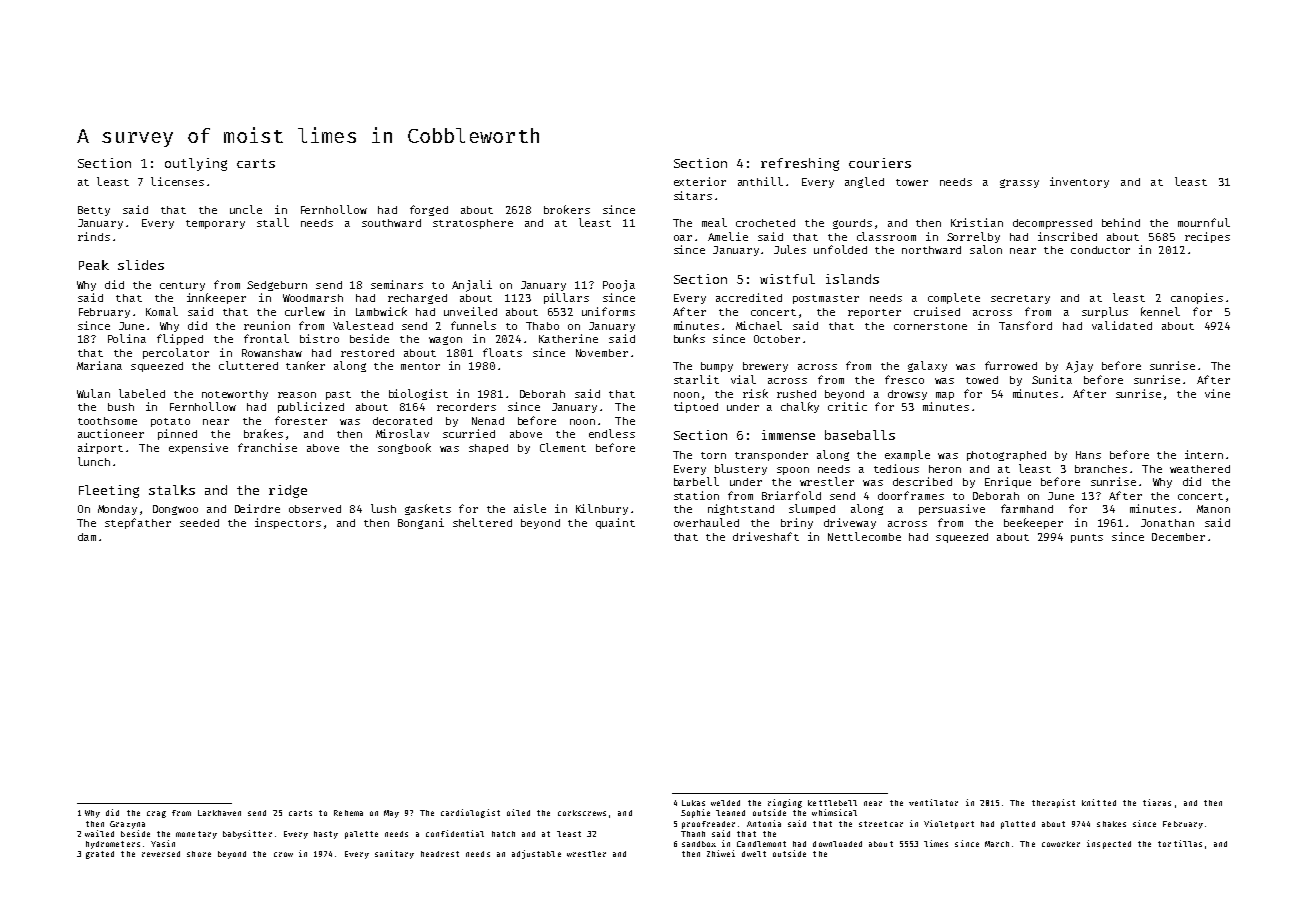 This screenshot has width=1308, height=924. What do you see at coordinates (700, 181) in the screenshot?
I see `exterior` at bounding box center [700, 181].
